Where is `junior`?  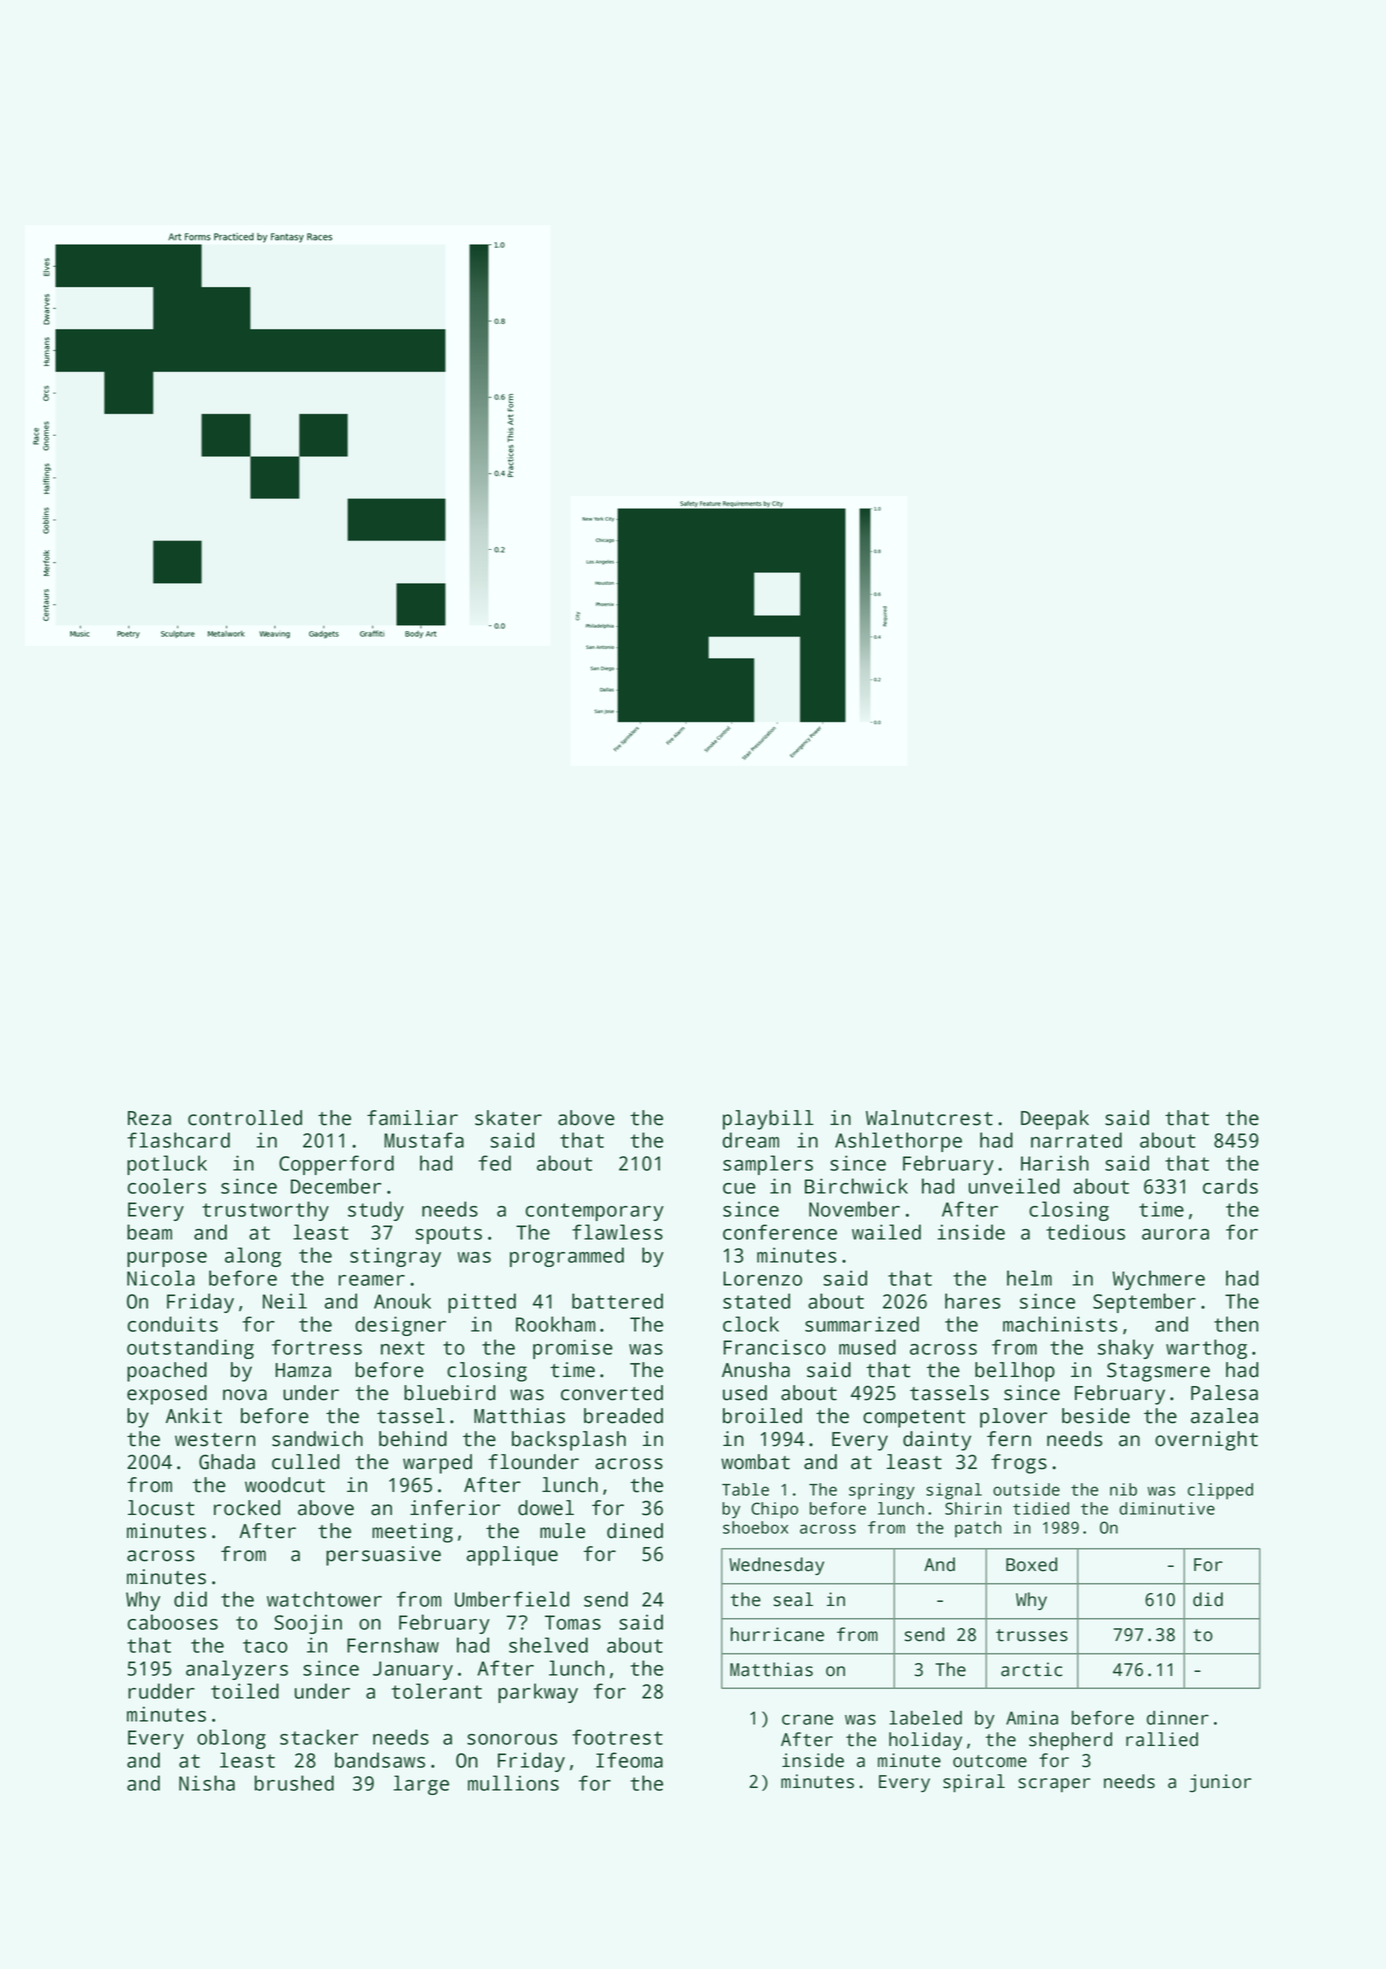
junior is located at coordinates (1220, 1783).
